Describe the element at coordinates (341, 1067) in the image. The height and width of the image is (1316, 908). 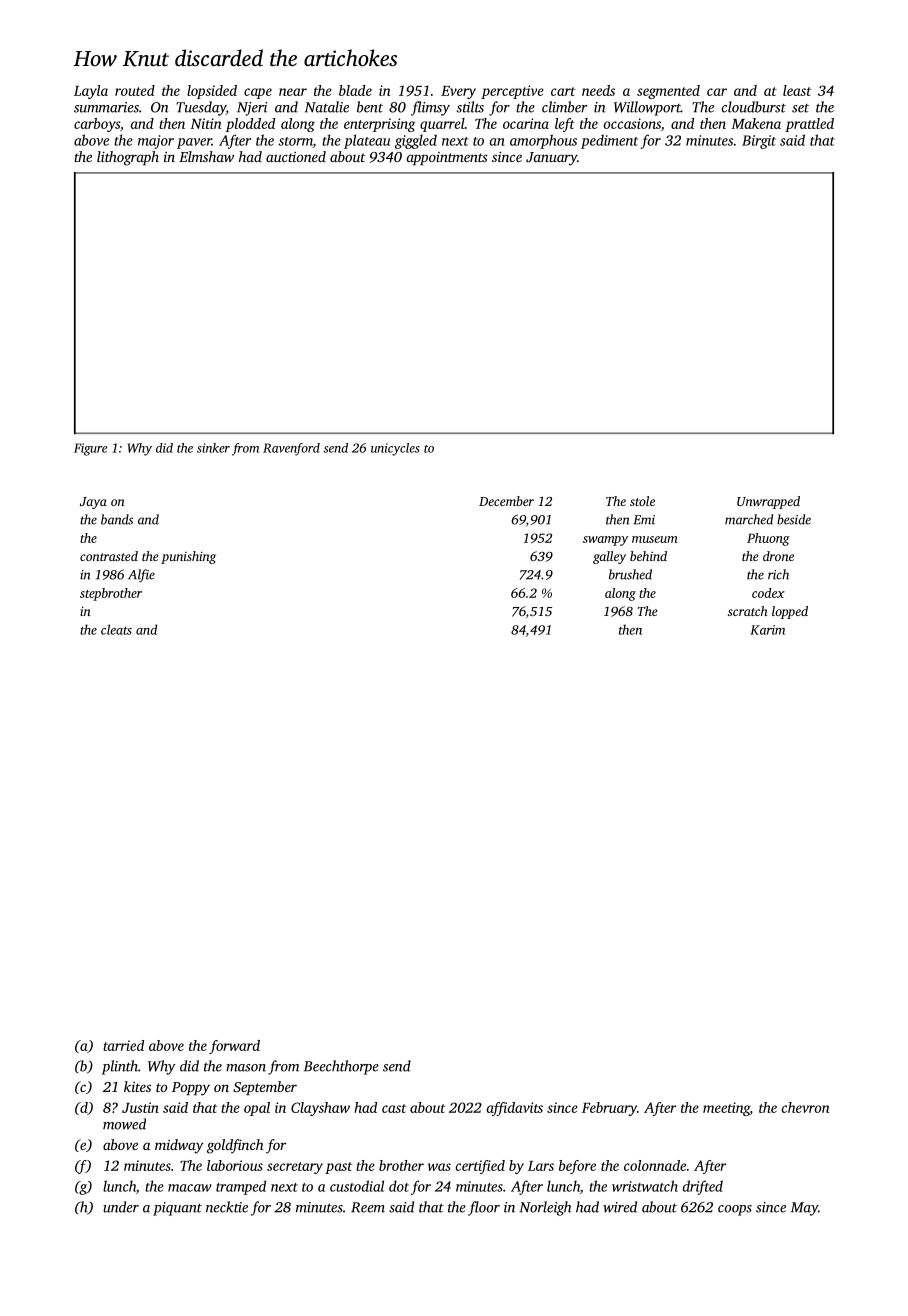
I see `Beechthorpe` at that location.
